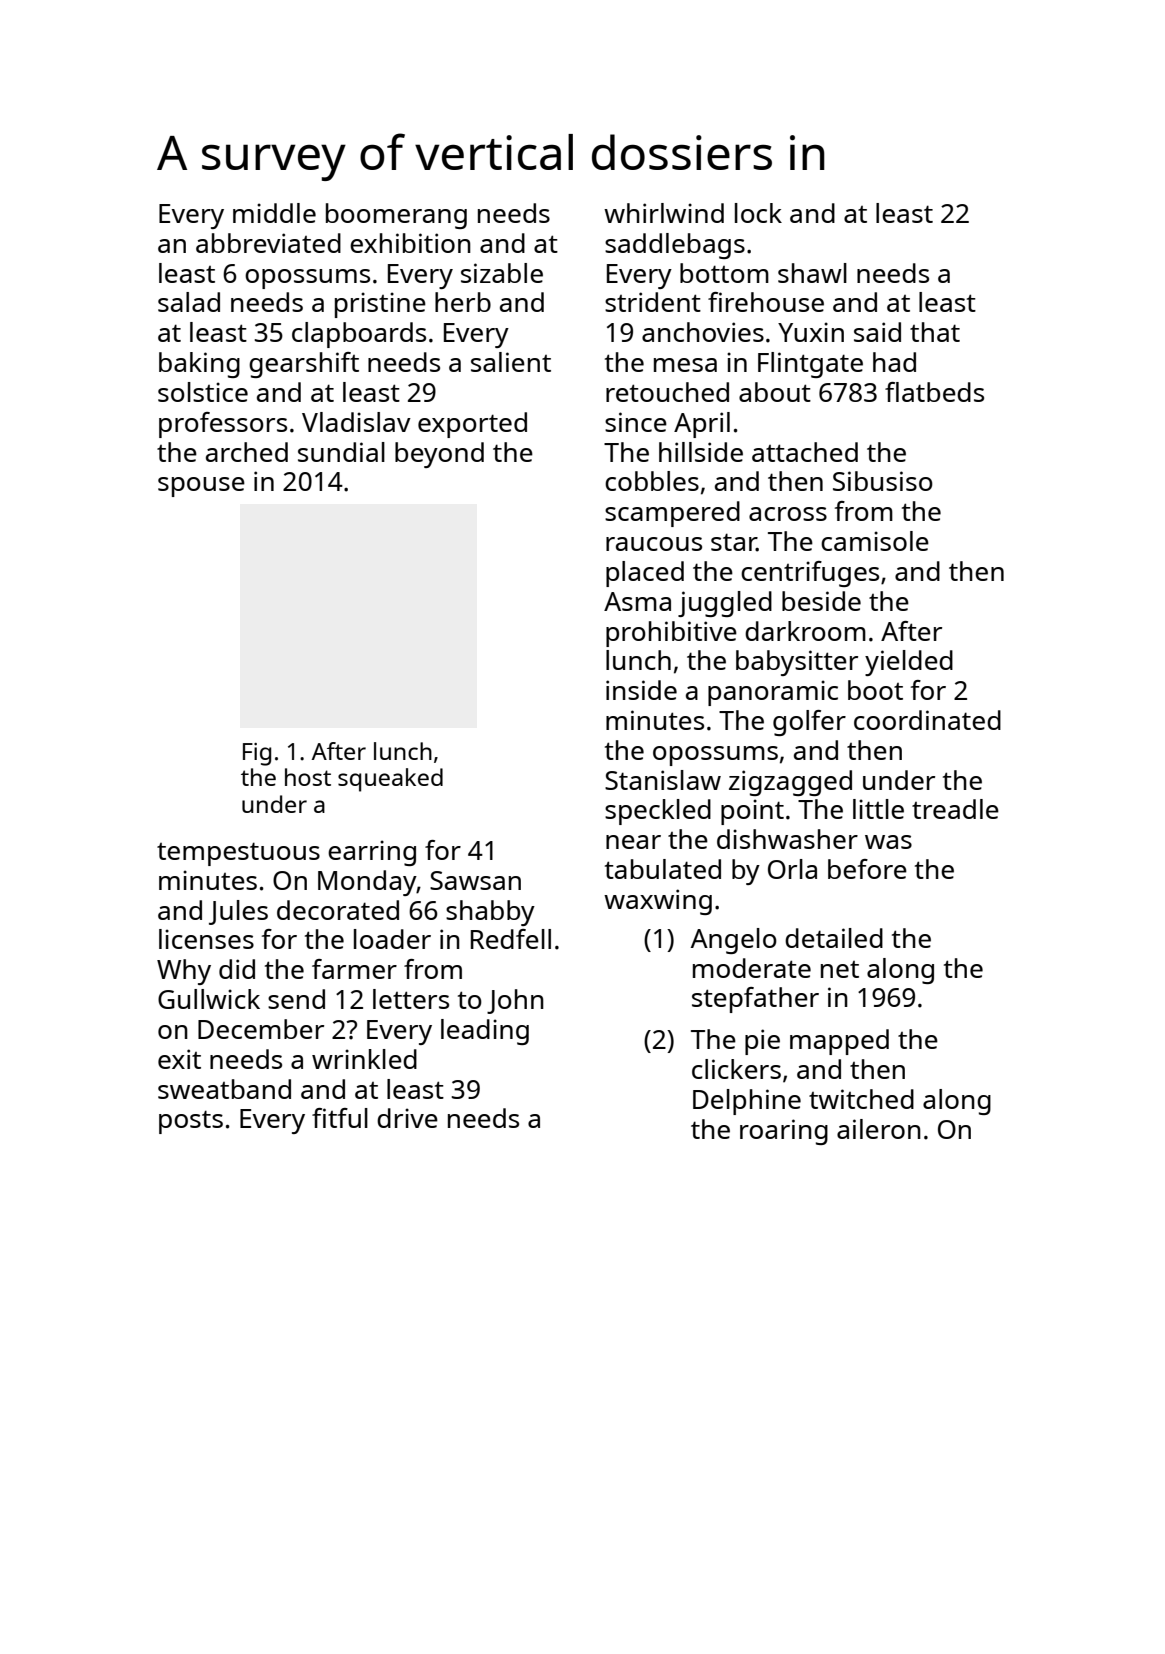  Describe the element at coordinates (636, 422) in the screenshot. I see `since` at that location.
